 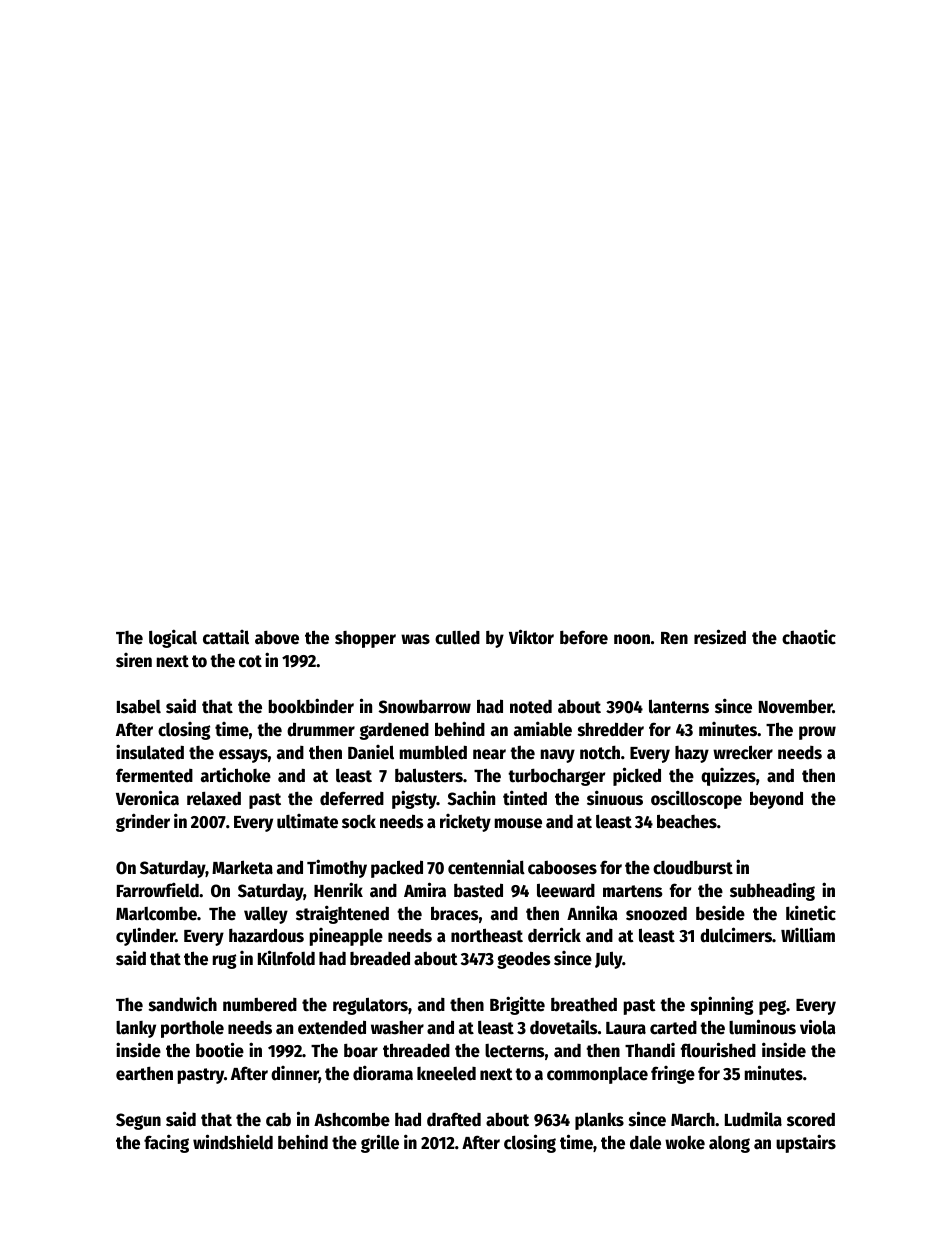 What do you see at coordinates (728, 777) in the document?
I see `quizzes` at bounding box center [728, 777].
